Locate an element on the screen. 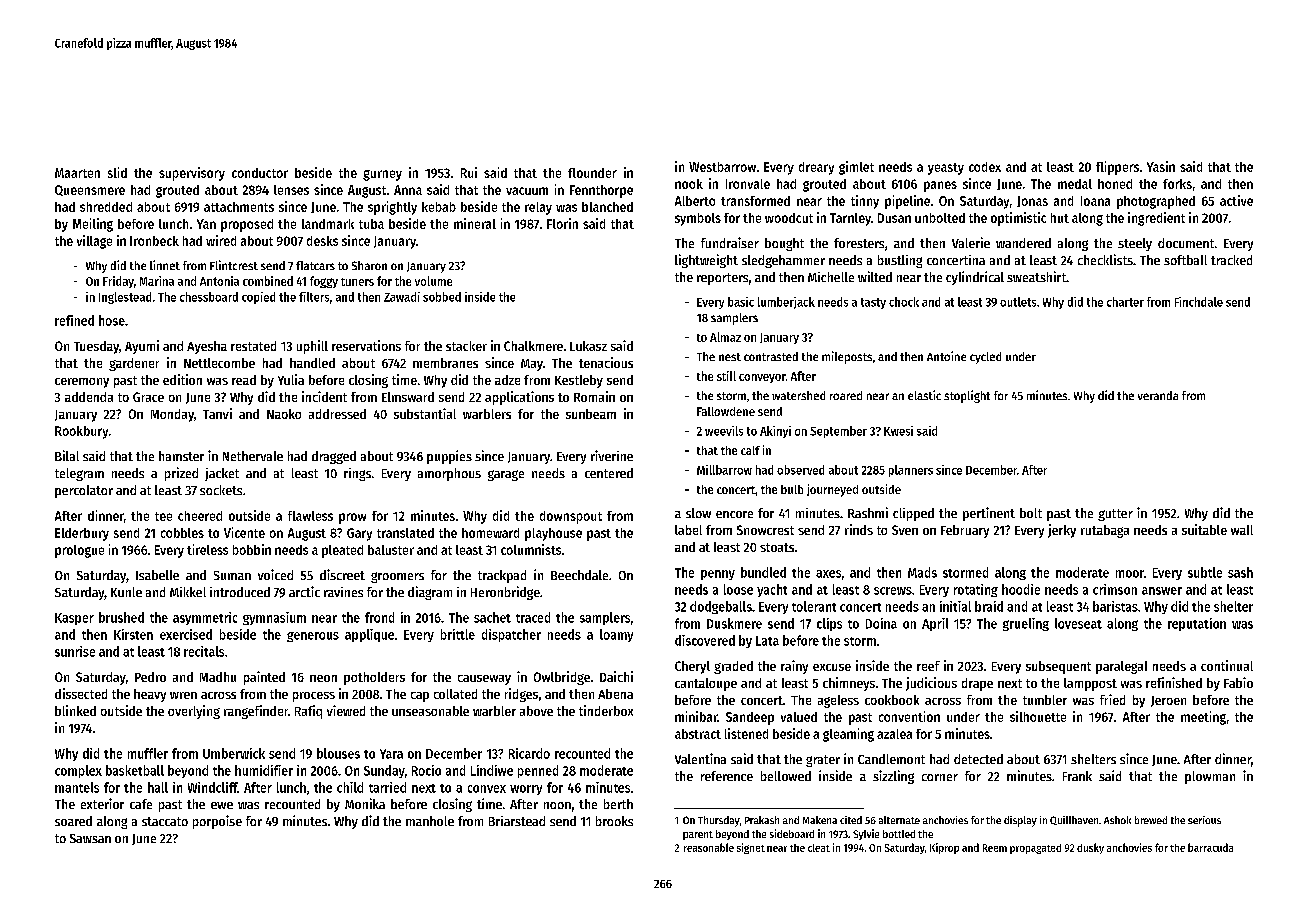 Image resolution: width=1308 pixels, height=924 pixels. soared is located at coordinates (73, 821).
